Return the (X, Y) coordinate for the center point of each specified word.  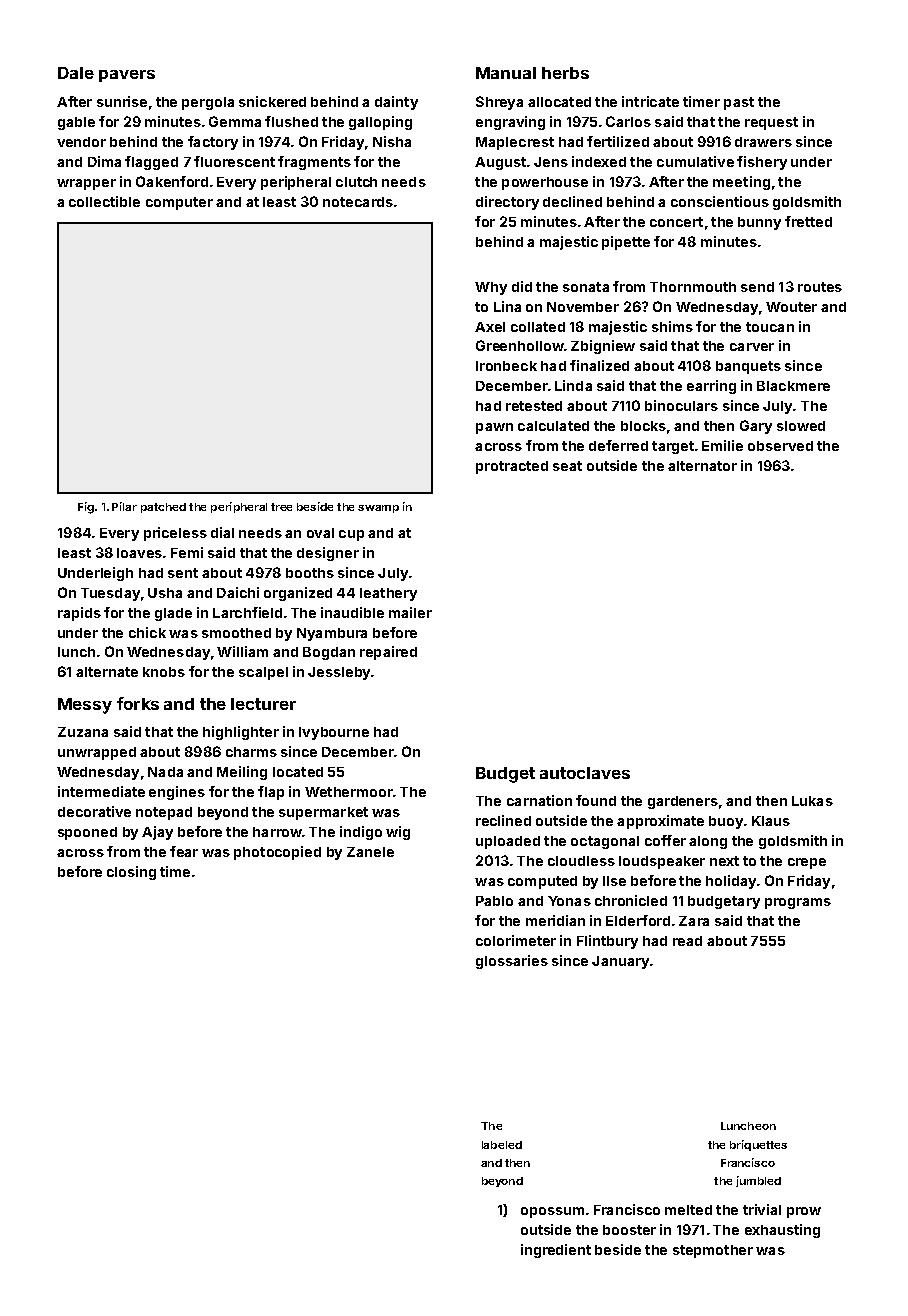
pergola (208, 103)
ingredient (556, 1251)
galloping (380, 123)
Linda (573, 385)
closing (131, 873)
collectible (104, 201)
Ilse (614, 881)
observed (780, 446)
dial (222, 532)
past (739, 103)
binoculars (681, 405)
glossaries (512, 962)
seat (567, 466)
